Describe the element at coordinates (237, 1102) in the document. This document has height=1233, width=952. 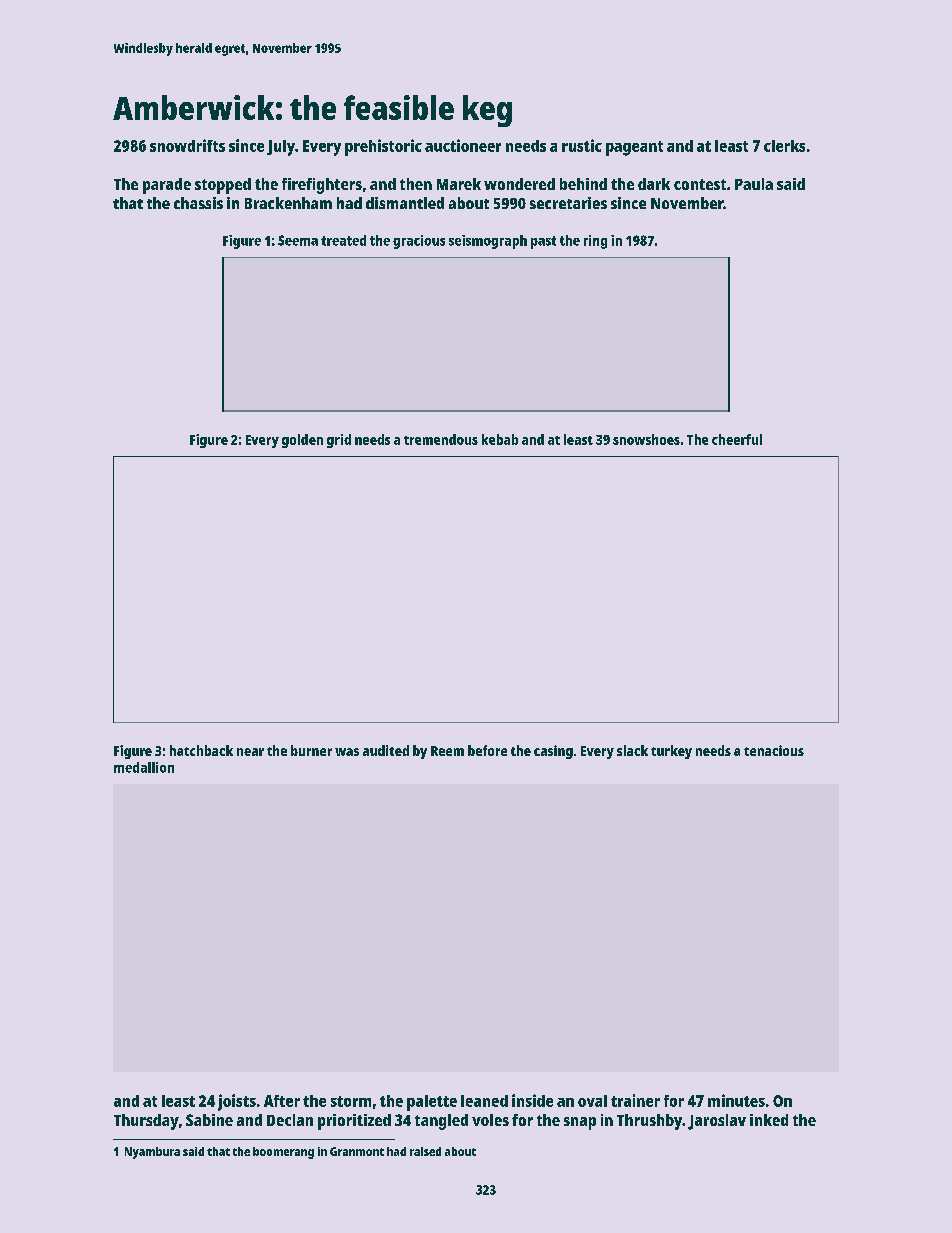
I see `joists` at that location.
